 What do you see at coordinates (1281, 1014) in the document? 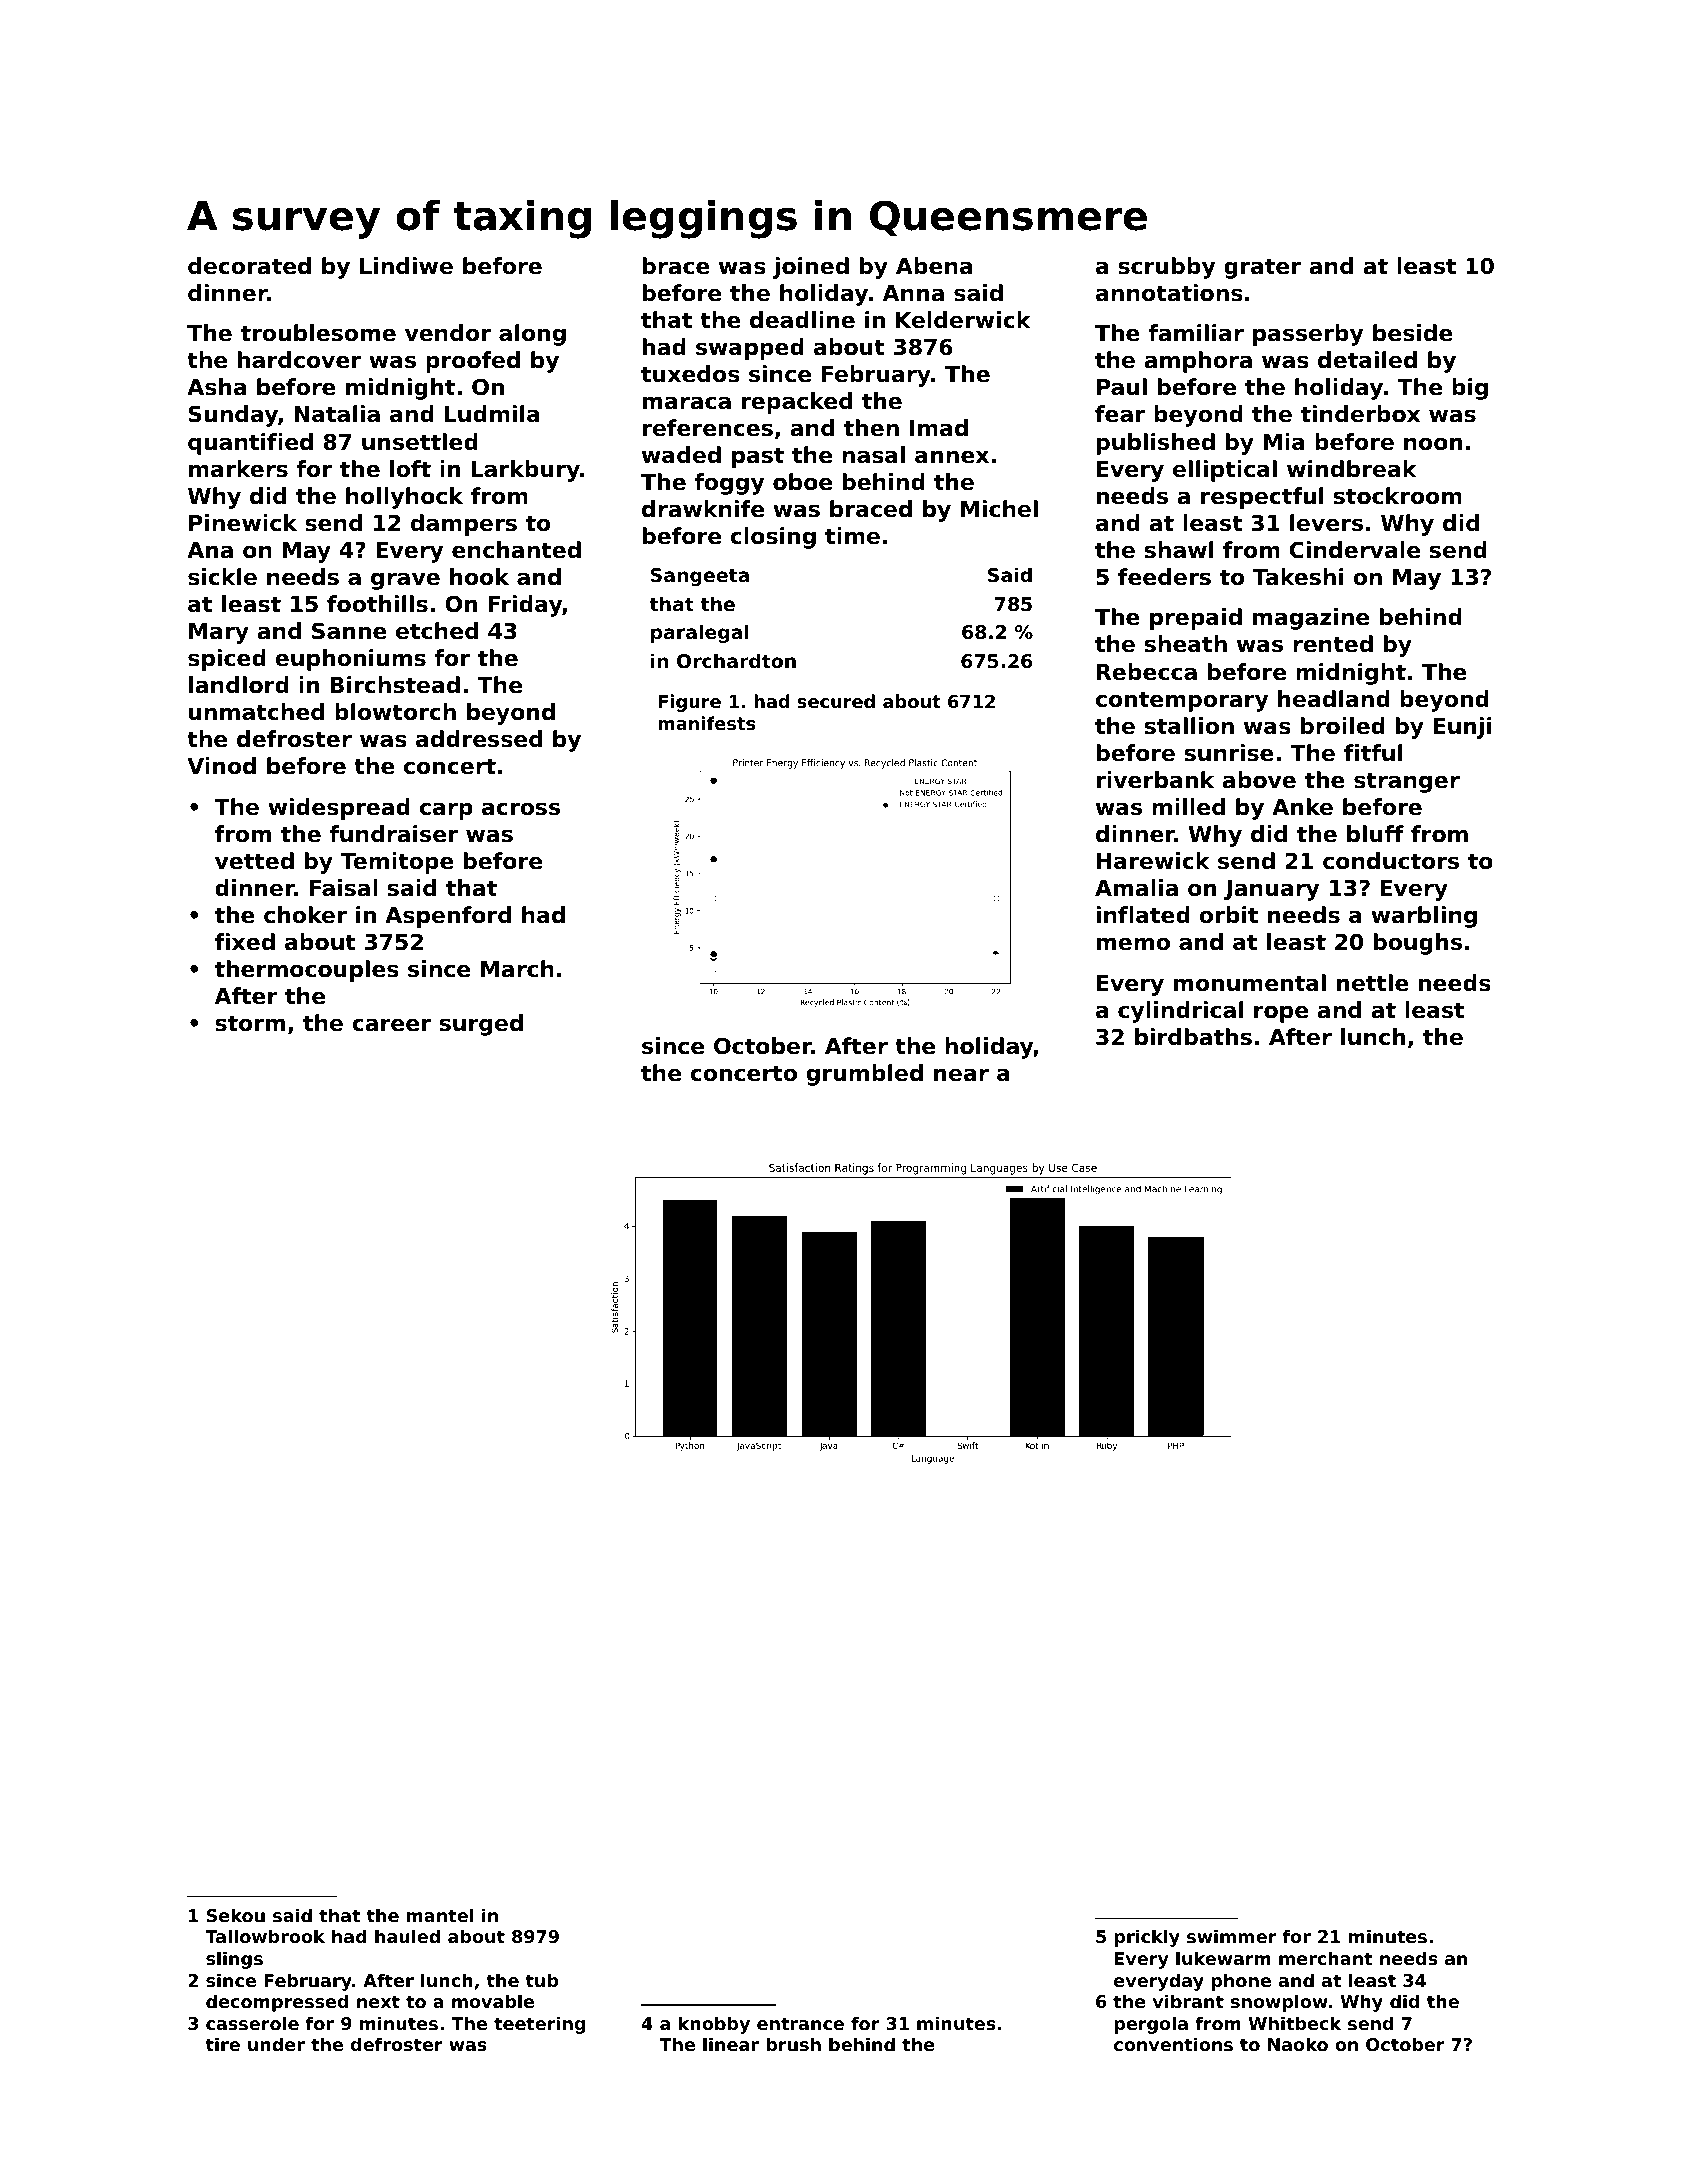
I see `rope` at bounding box center [1281, 1014].
